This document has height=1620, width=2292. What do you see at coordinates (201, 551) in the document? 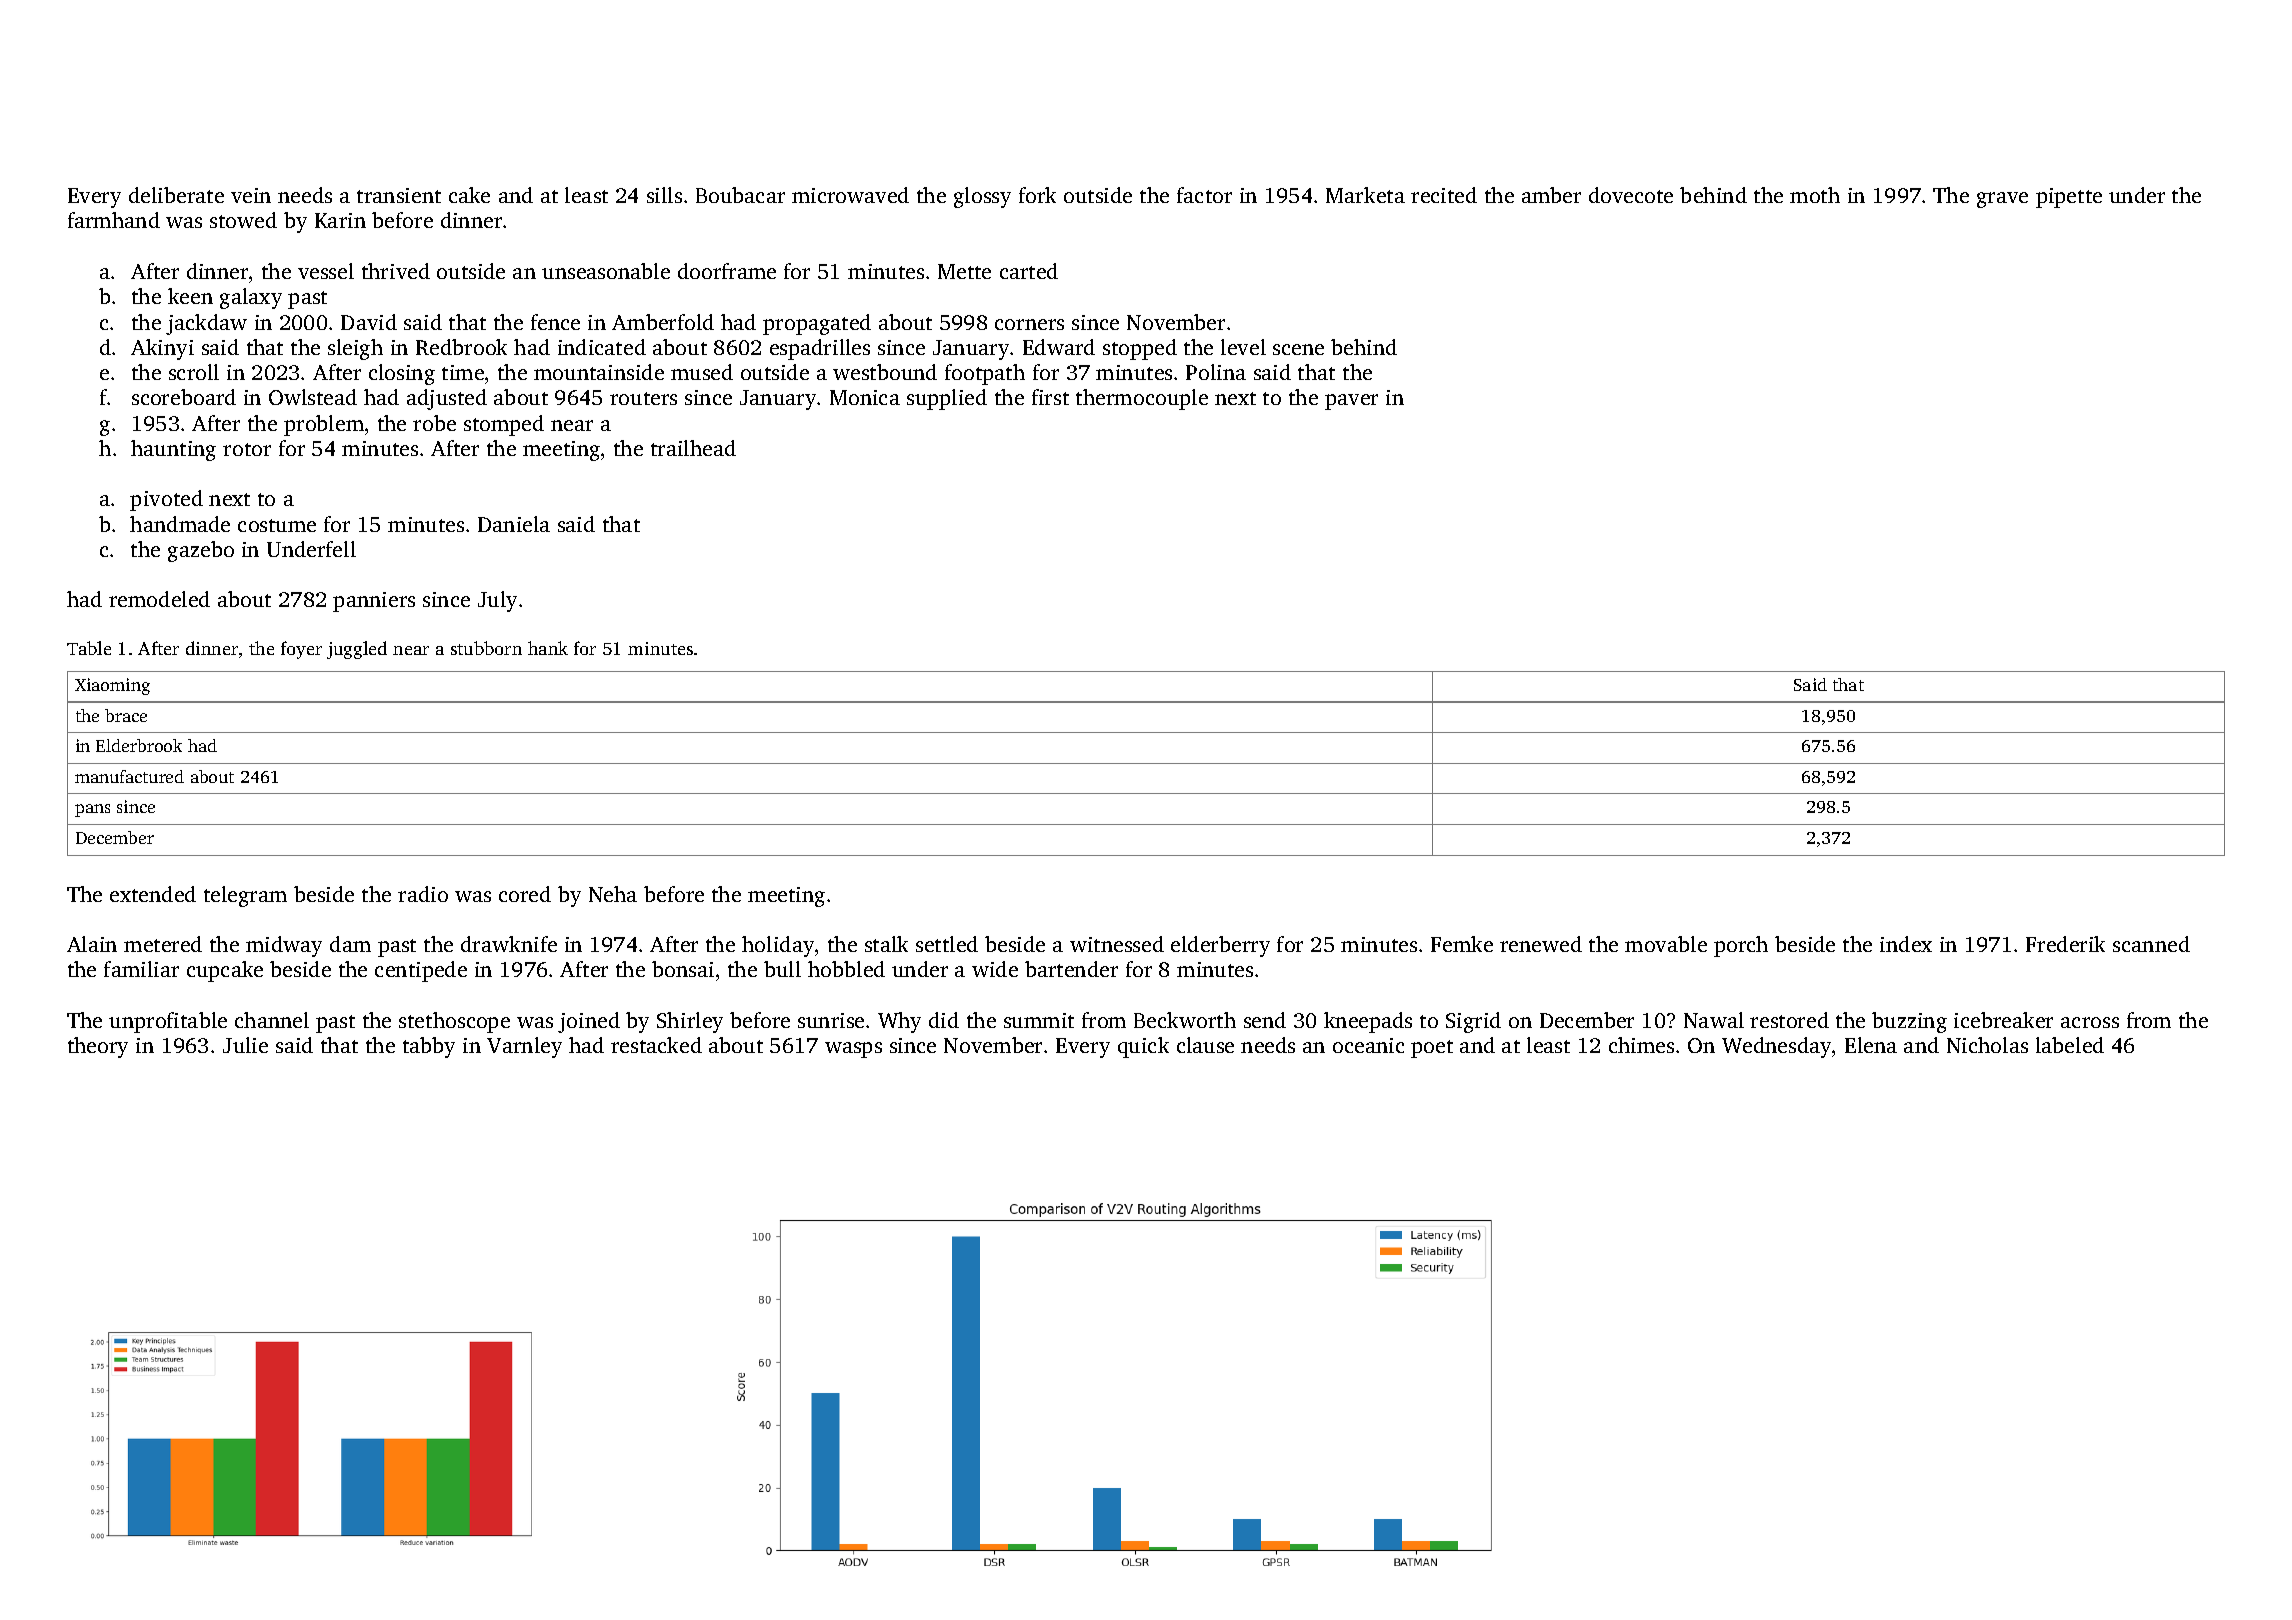
I see `gazebo` at bounding box center [201, 551].
